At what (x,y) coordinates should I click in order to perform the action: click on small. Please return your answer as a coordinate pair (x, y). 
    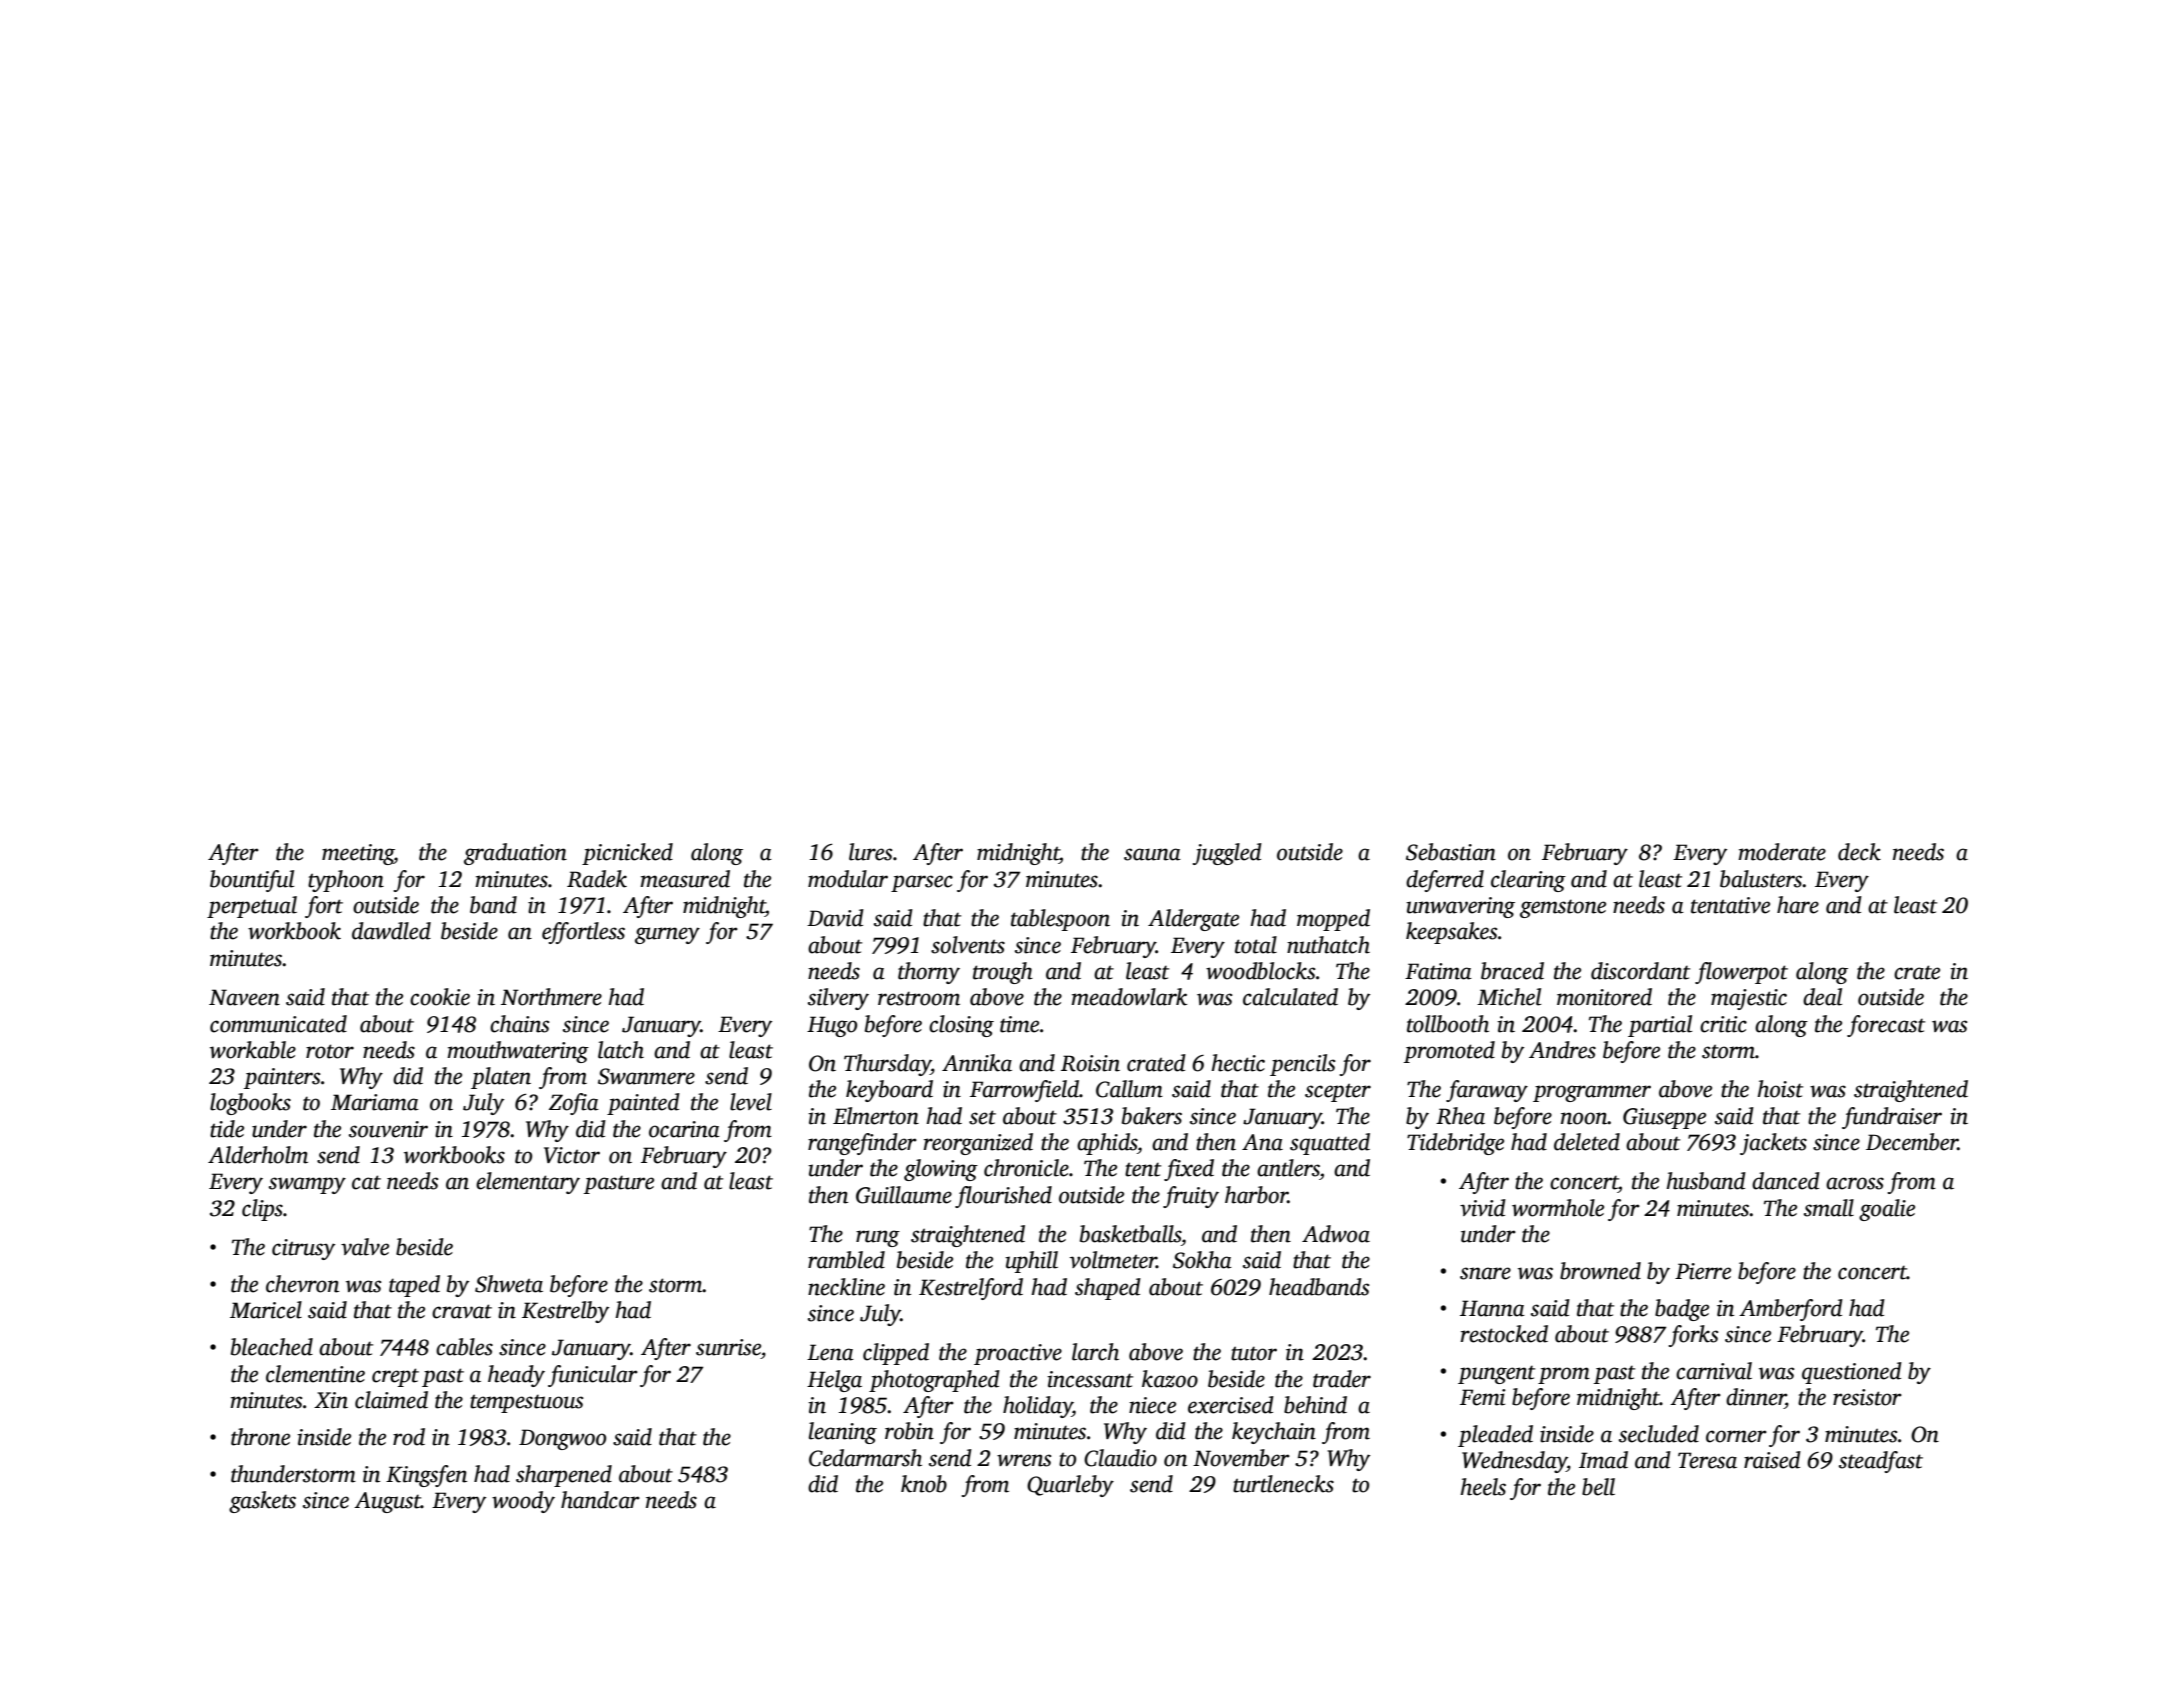
    Looking at the image, I should click on (1829, 1208).
